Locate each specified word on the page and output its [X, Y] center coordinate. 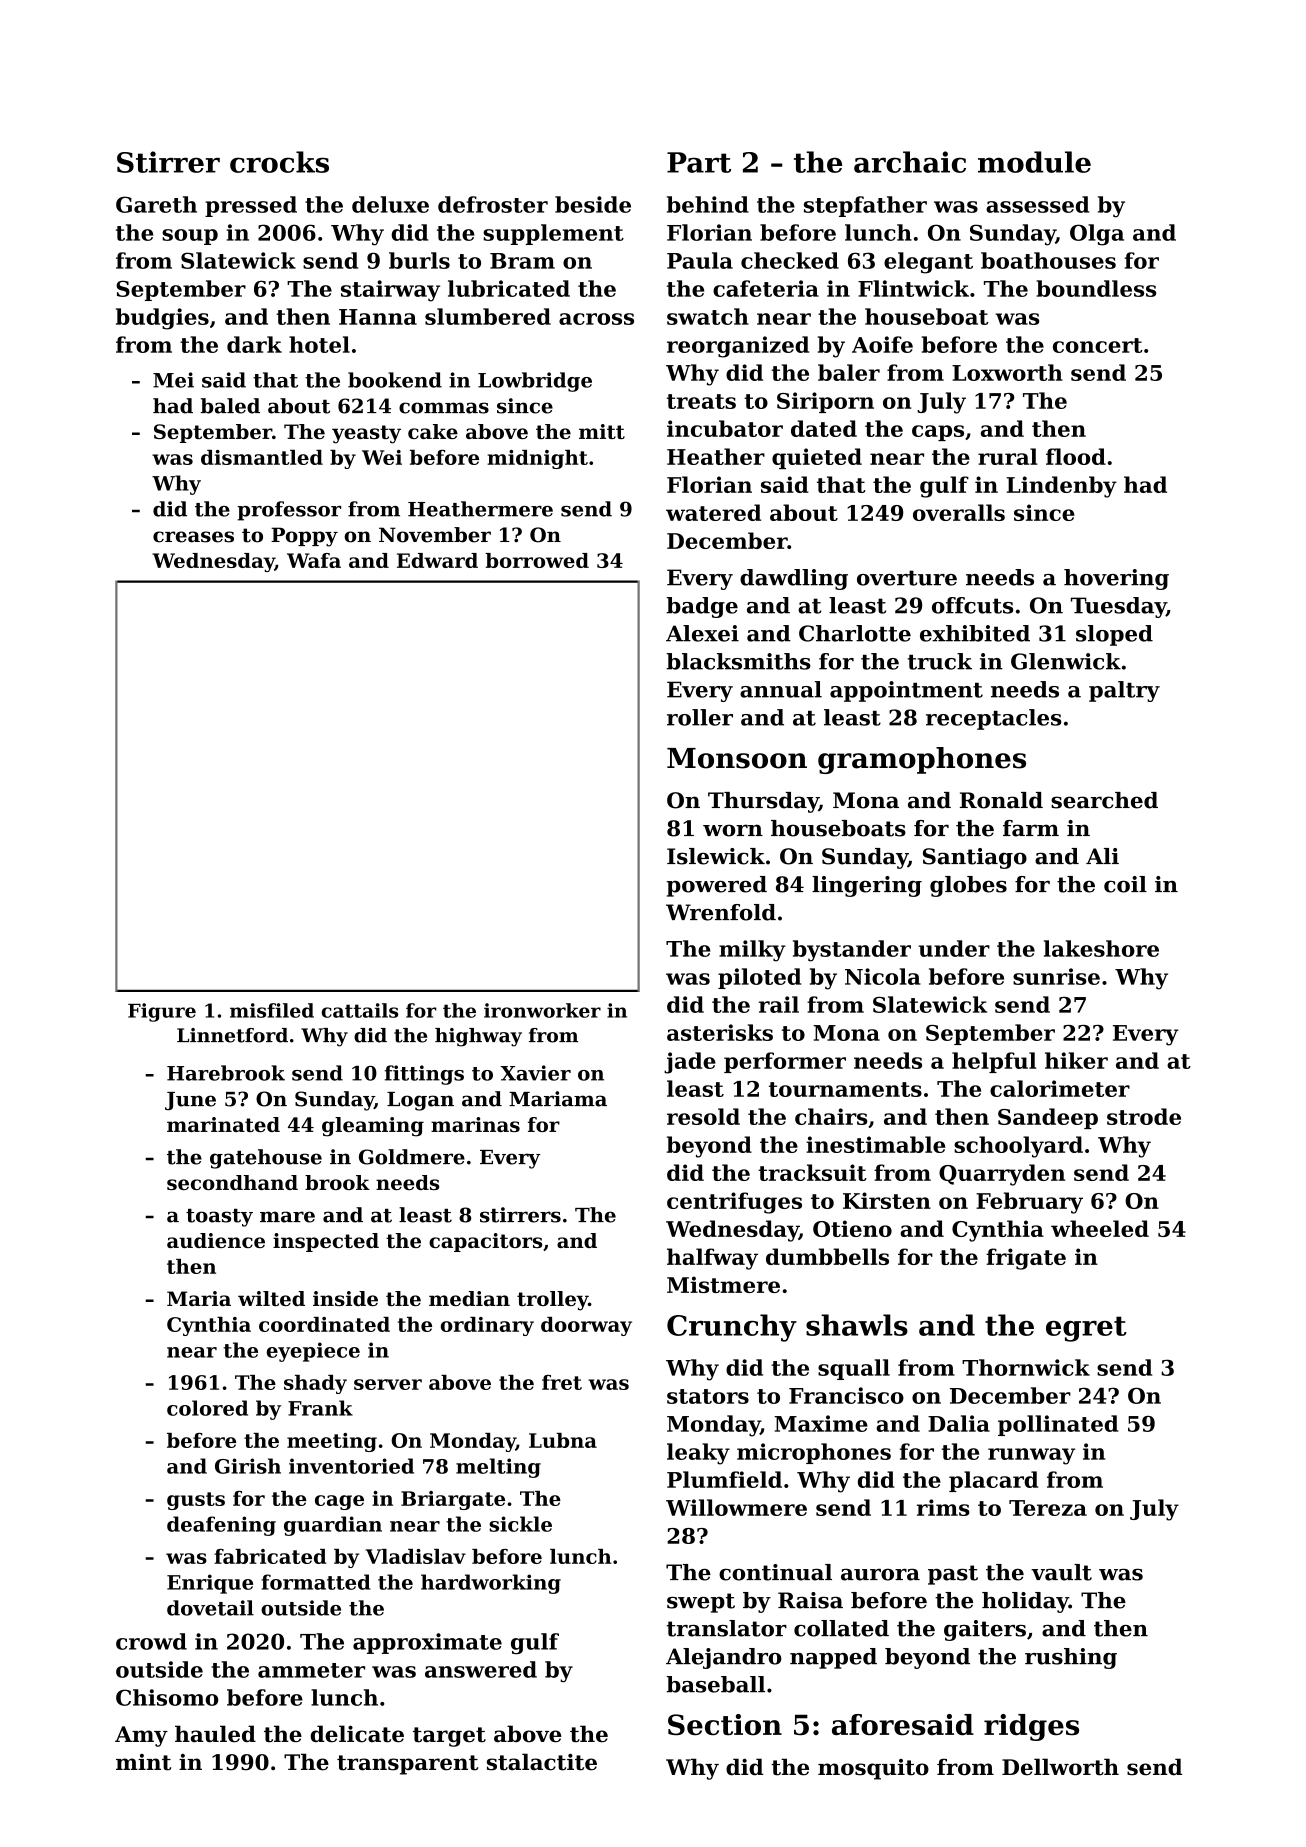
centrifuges [734, 1203]
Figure [162, 1012]
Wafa [314, 560]
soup [190, 237]
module [1034, 162]
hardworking [491, 1584]
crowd [151, 1641]
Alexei [702, 633]
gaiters [985, 1630]
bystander [852, 951]
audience [216, 1240]
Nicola [883, 976]
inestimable [875, 1144]
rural [1007, 456]
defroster [493, 204]
